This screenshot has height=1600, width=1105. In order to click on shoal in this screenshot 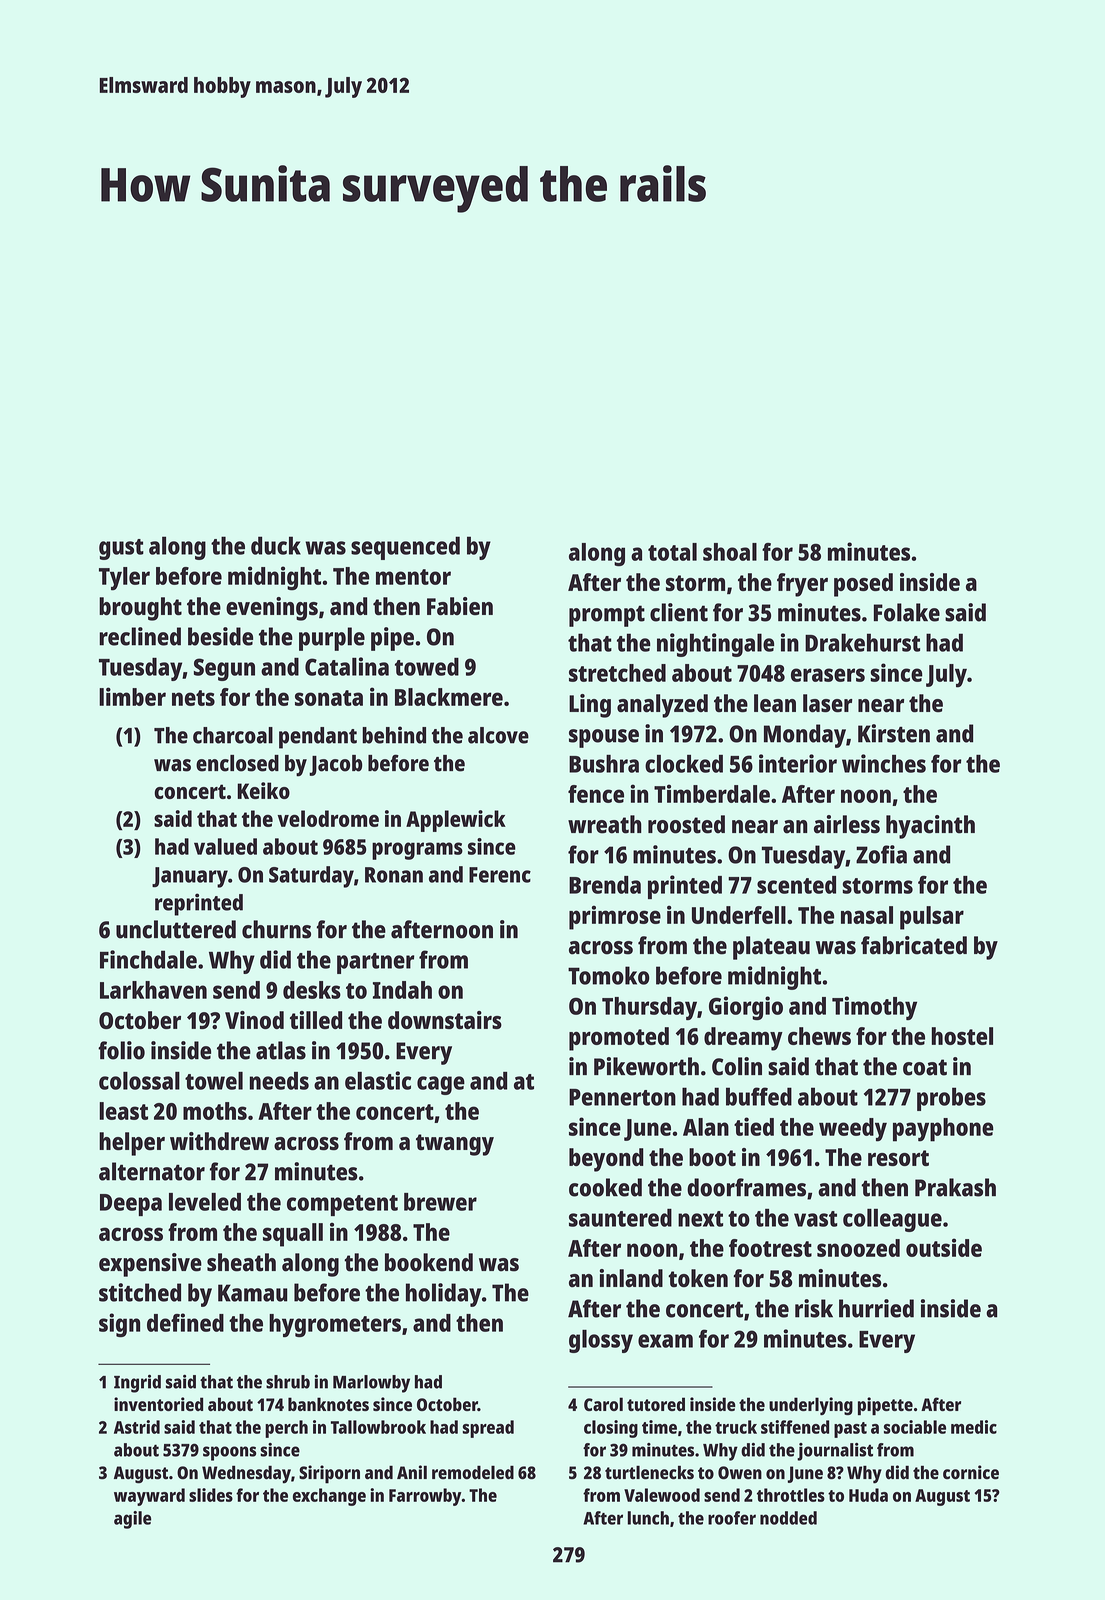, I will do `click(730, 552)`.
